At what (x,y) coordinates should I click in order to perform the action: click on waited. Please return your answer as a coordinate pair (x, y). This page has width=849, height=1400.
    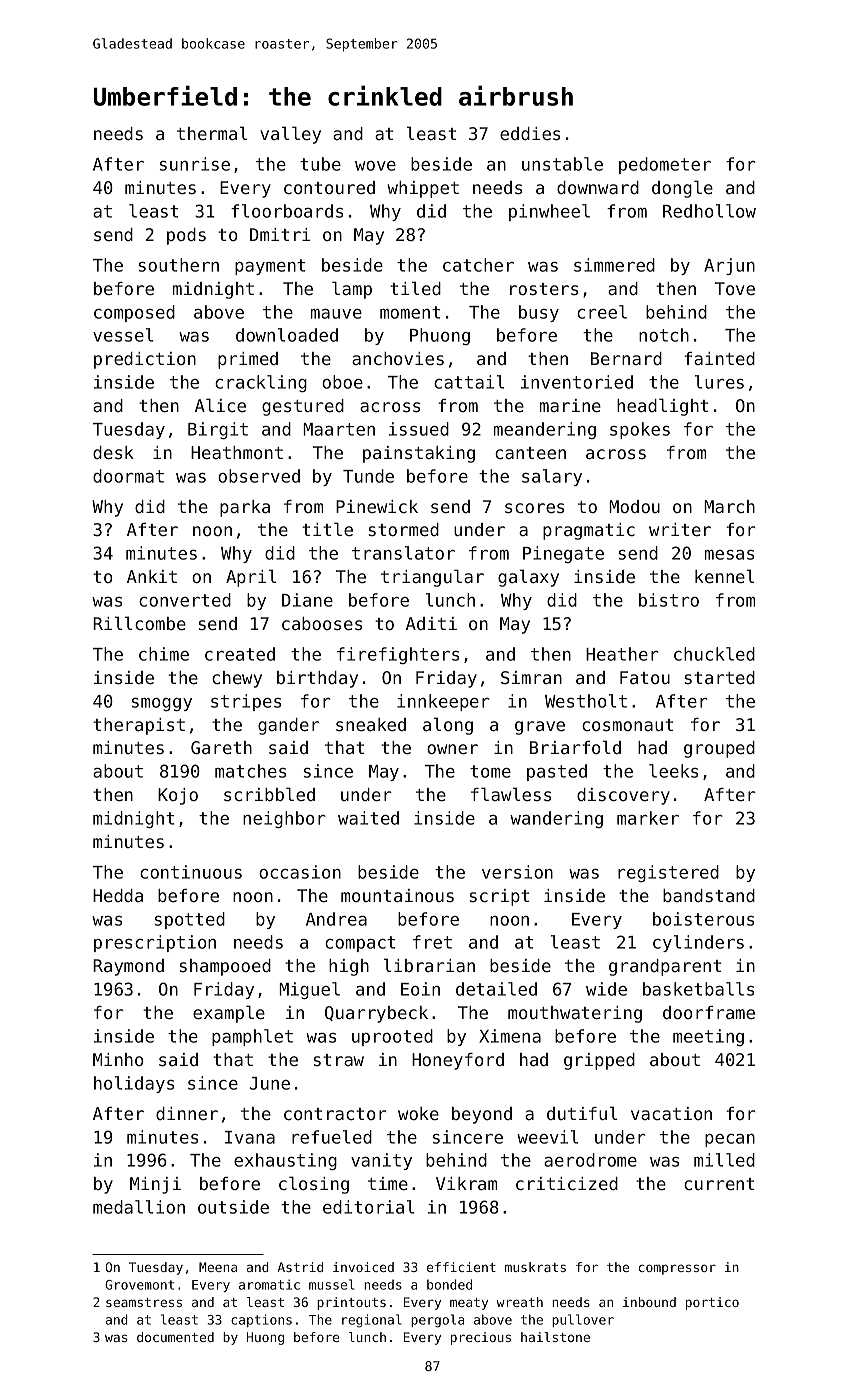
    Looking at the image, I should click on (368, 818).
